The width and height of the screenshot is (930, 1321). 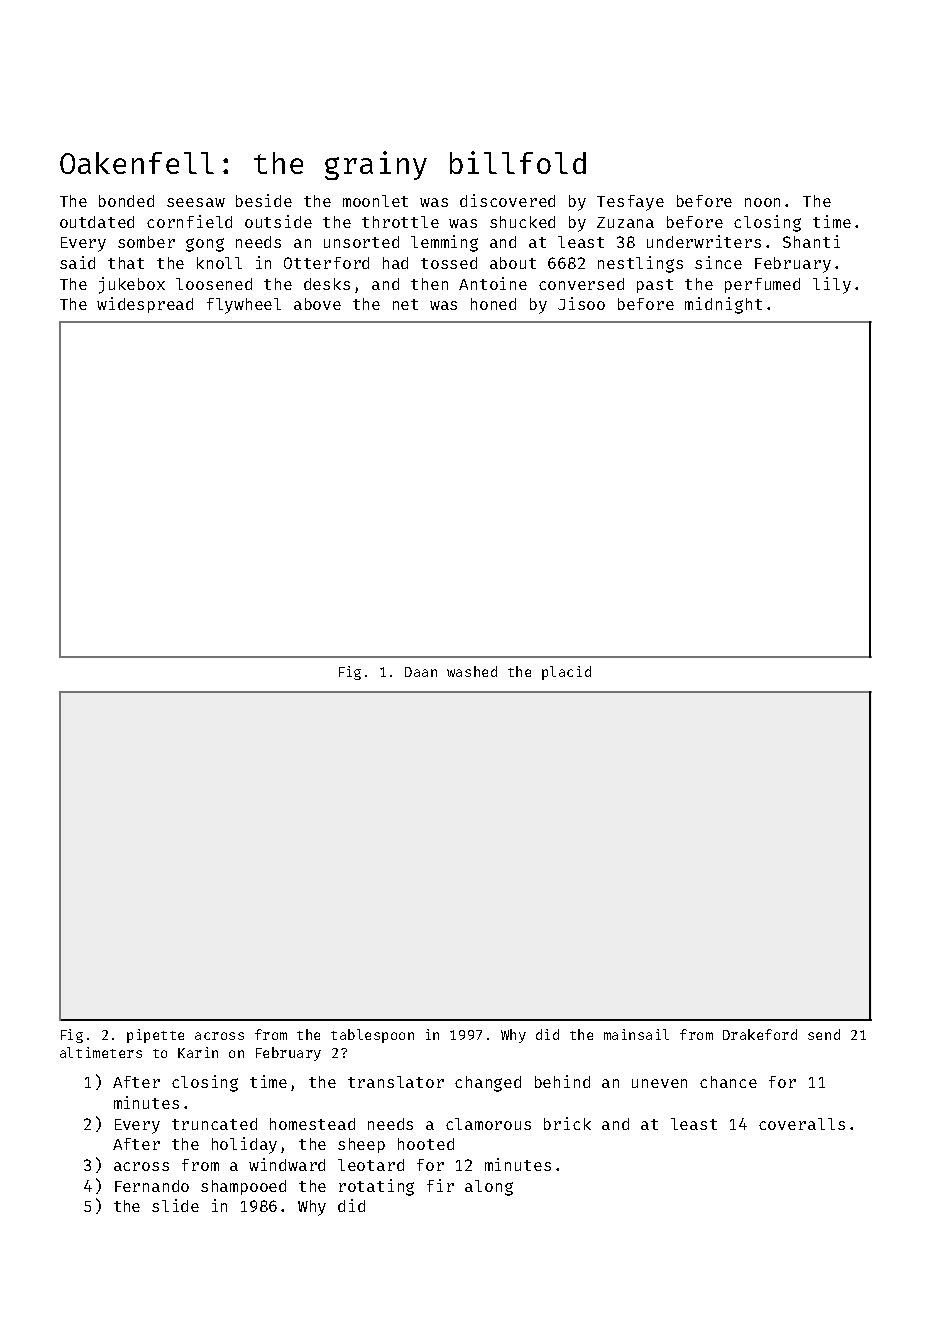 What do you see at coordinates (244, 306) in the screenshot?
I see `flywheel` at bounding box center [244, 306].
